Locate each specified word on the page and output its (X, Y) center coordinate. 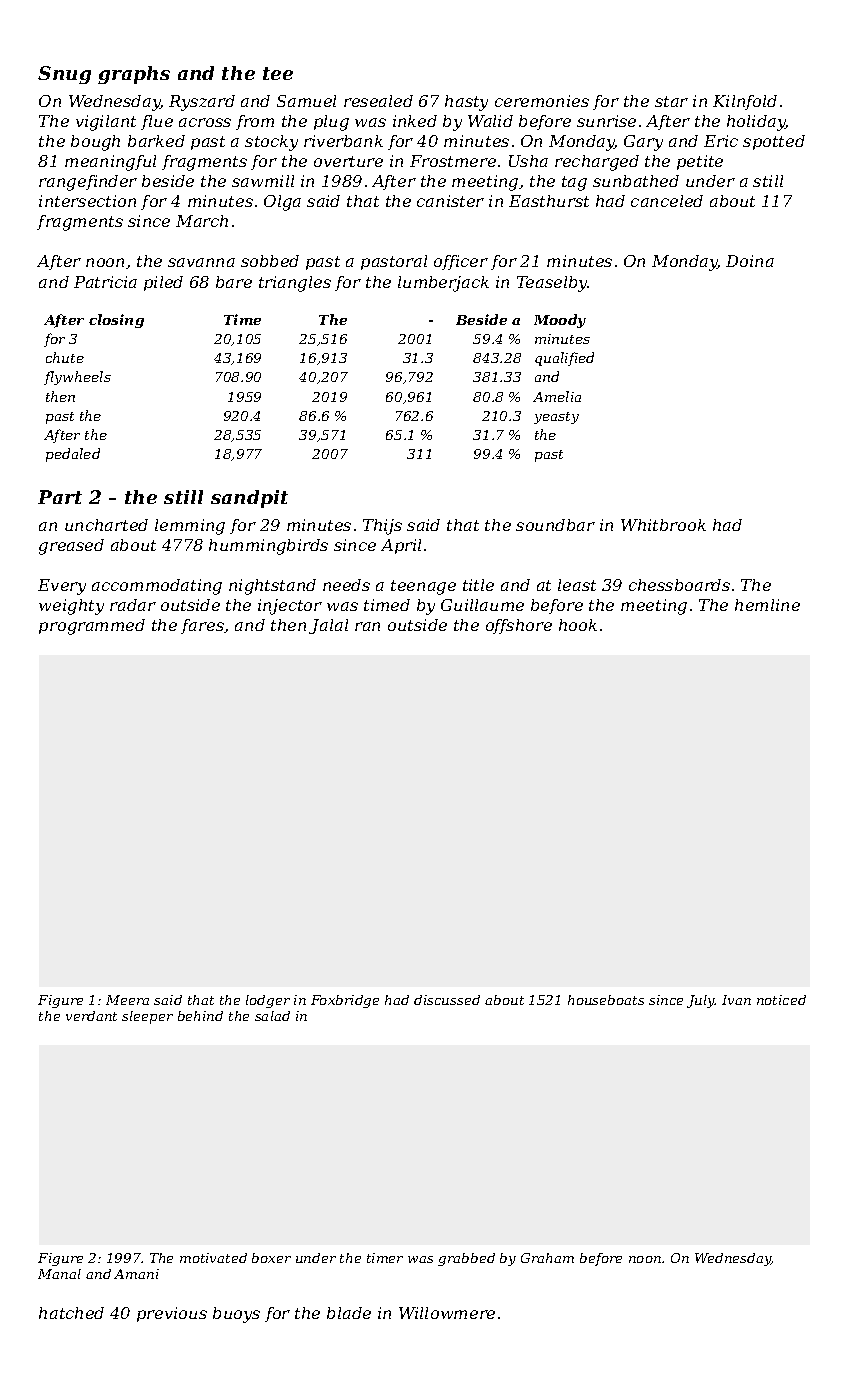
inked (415, 121)
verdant (91, 1016)
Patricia (105, 282)
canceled (667, 201)
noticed (781, 1000)
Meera (127, 1000)
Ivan (736, 1000)
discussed (447, 1000)
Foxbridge (345, 1001)
